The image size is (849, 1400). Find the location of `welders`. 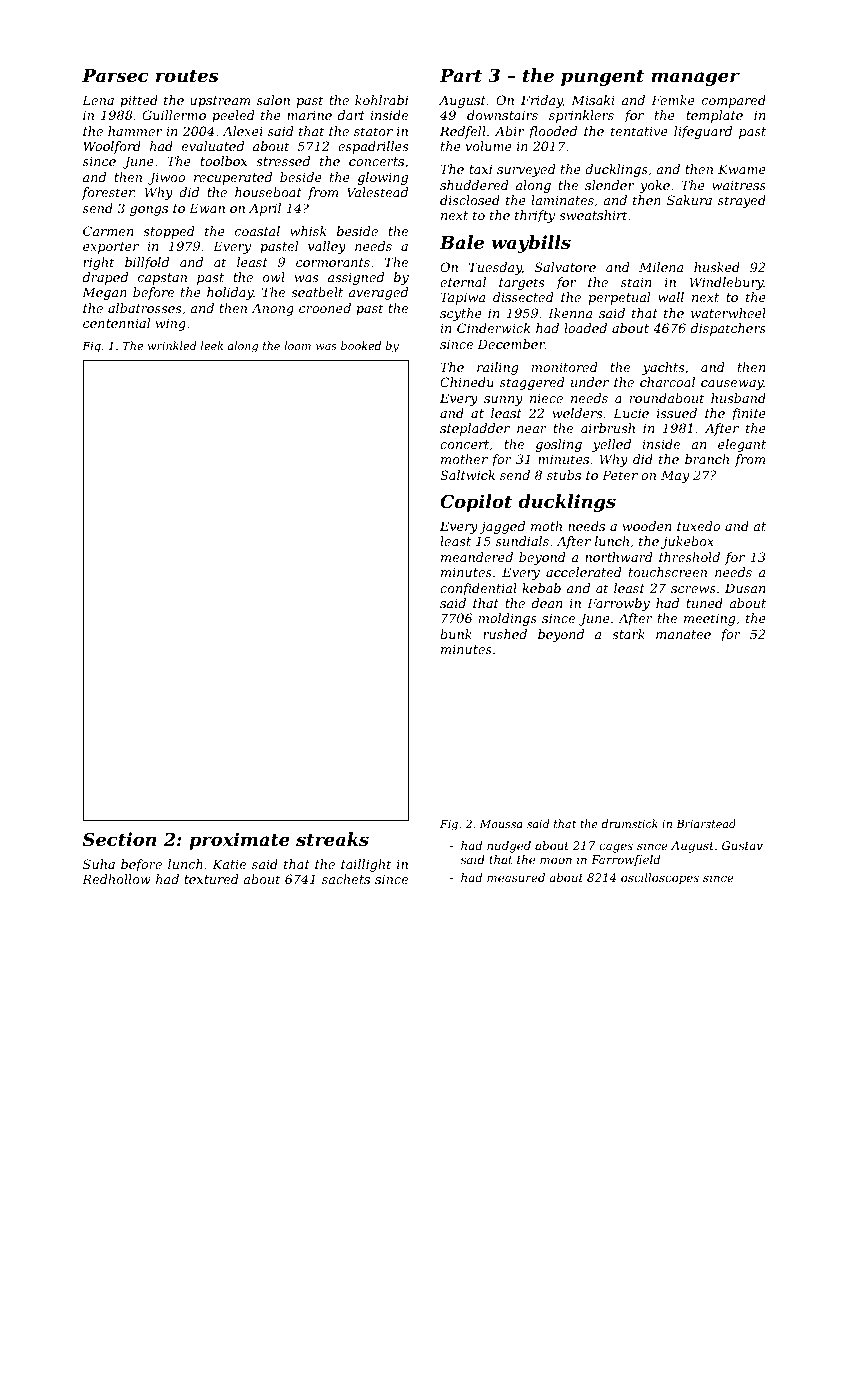

welders is located at coordinates (577, 413).
